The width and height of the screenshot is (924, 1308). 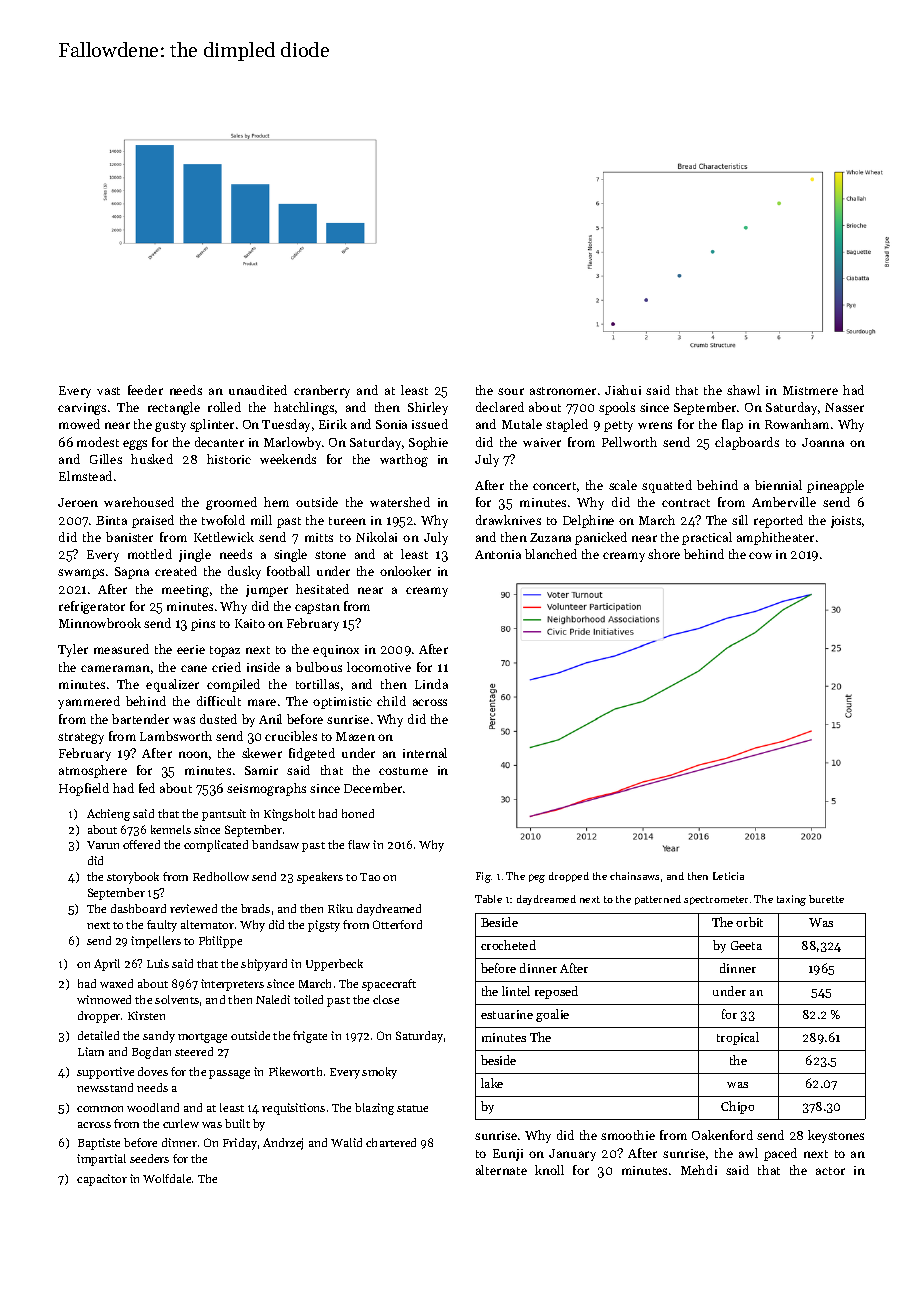 I want to click on amphitheater, so click(x=775, y=538).
